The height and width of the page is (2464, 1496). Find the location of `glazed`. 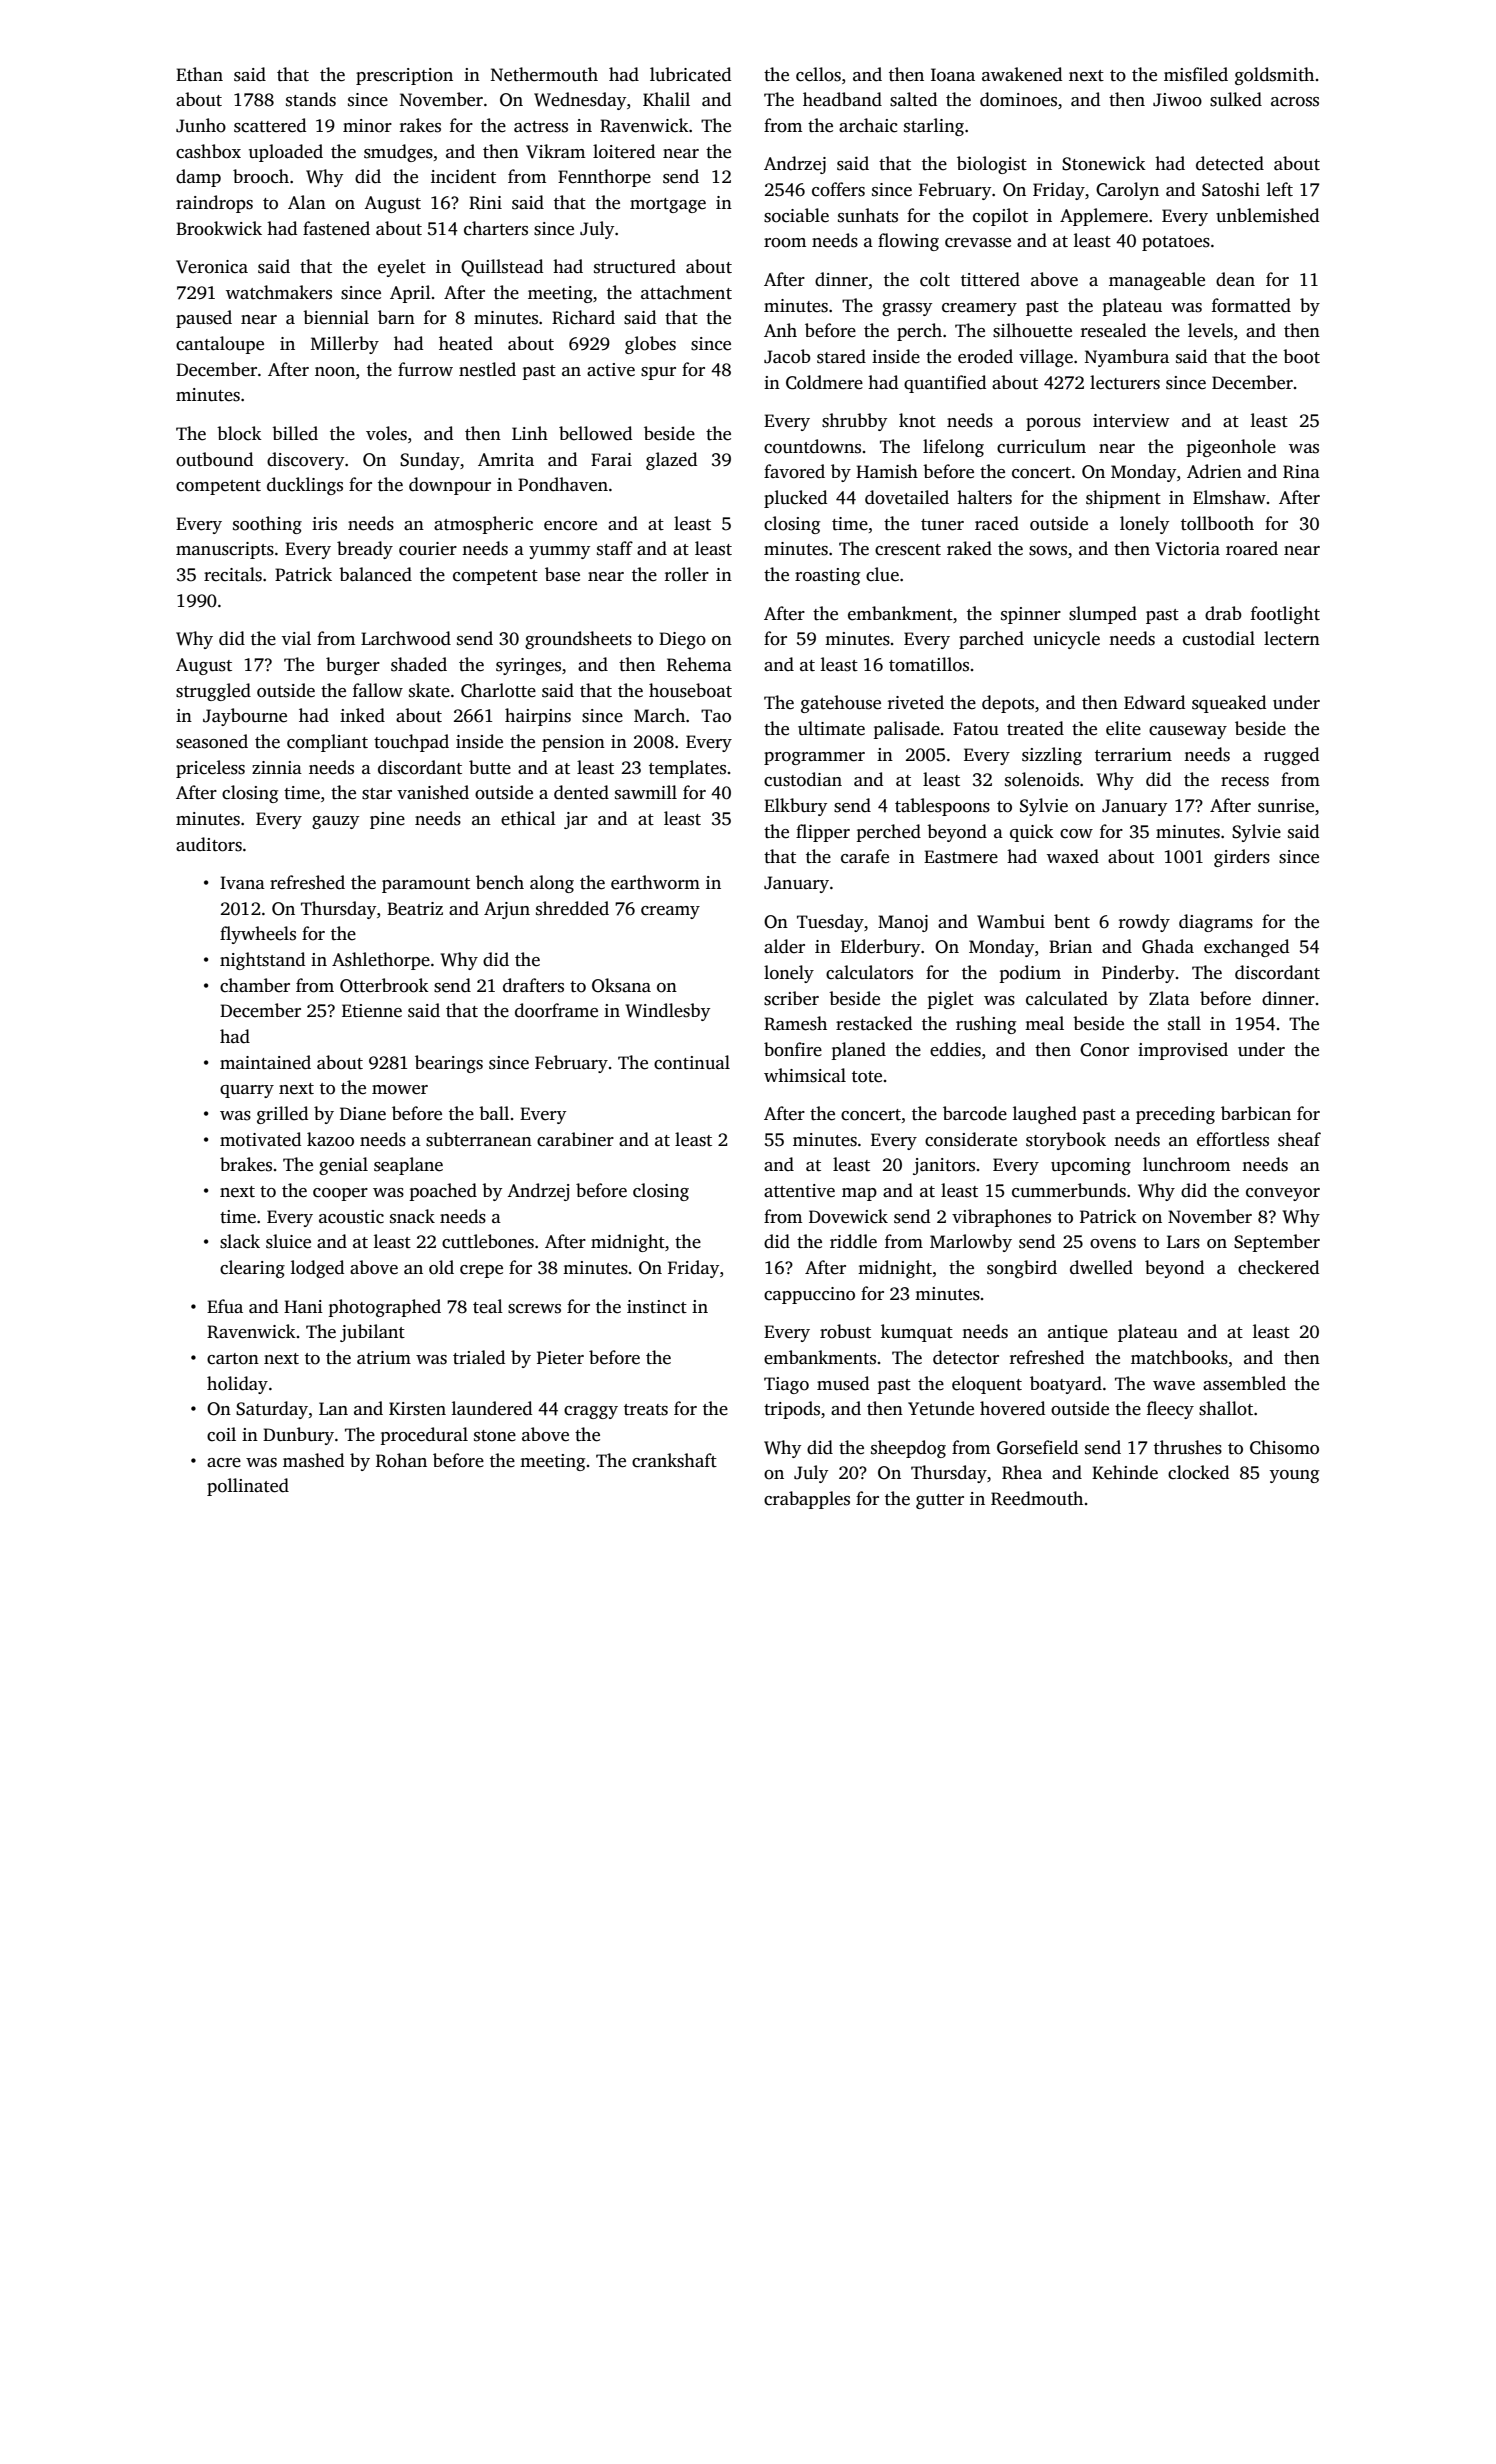

glazed is located at coordinates (671, 461).
